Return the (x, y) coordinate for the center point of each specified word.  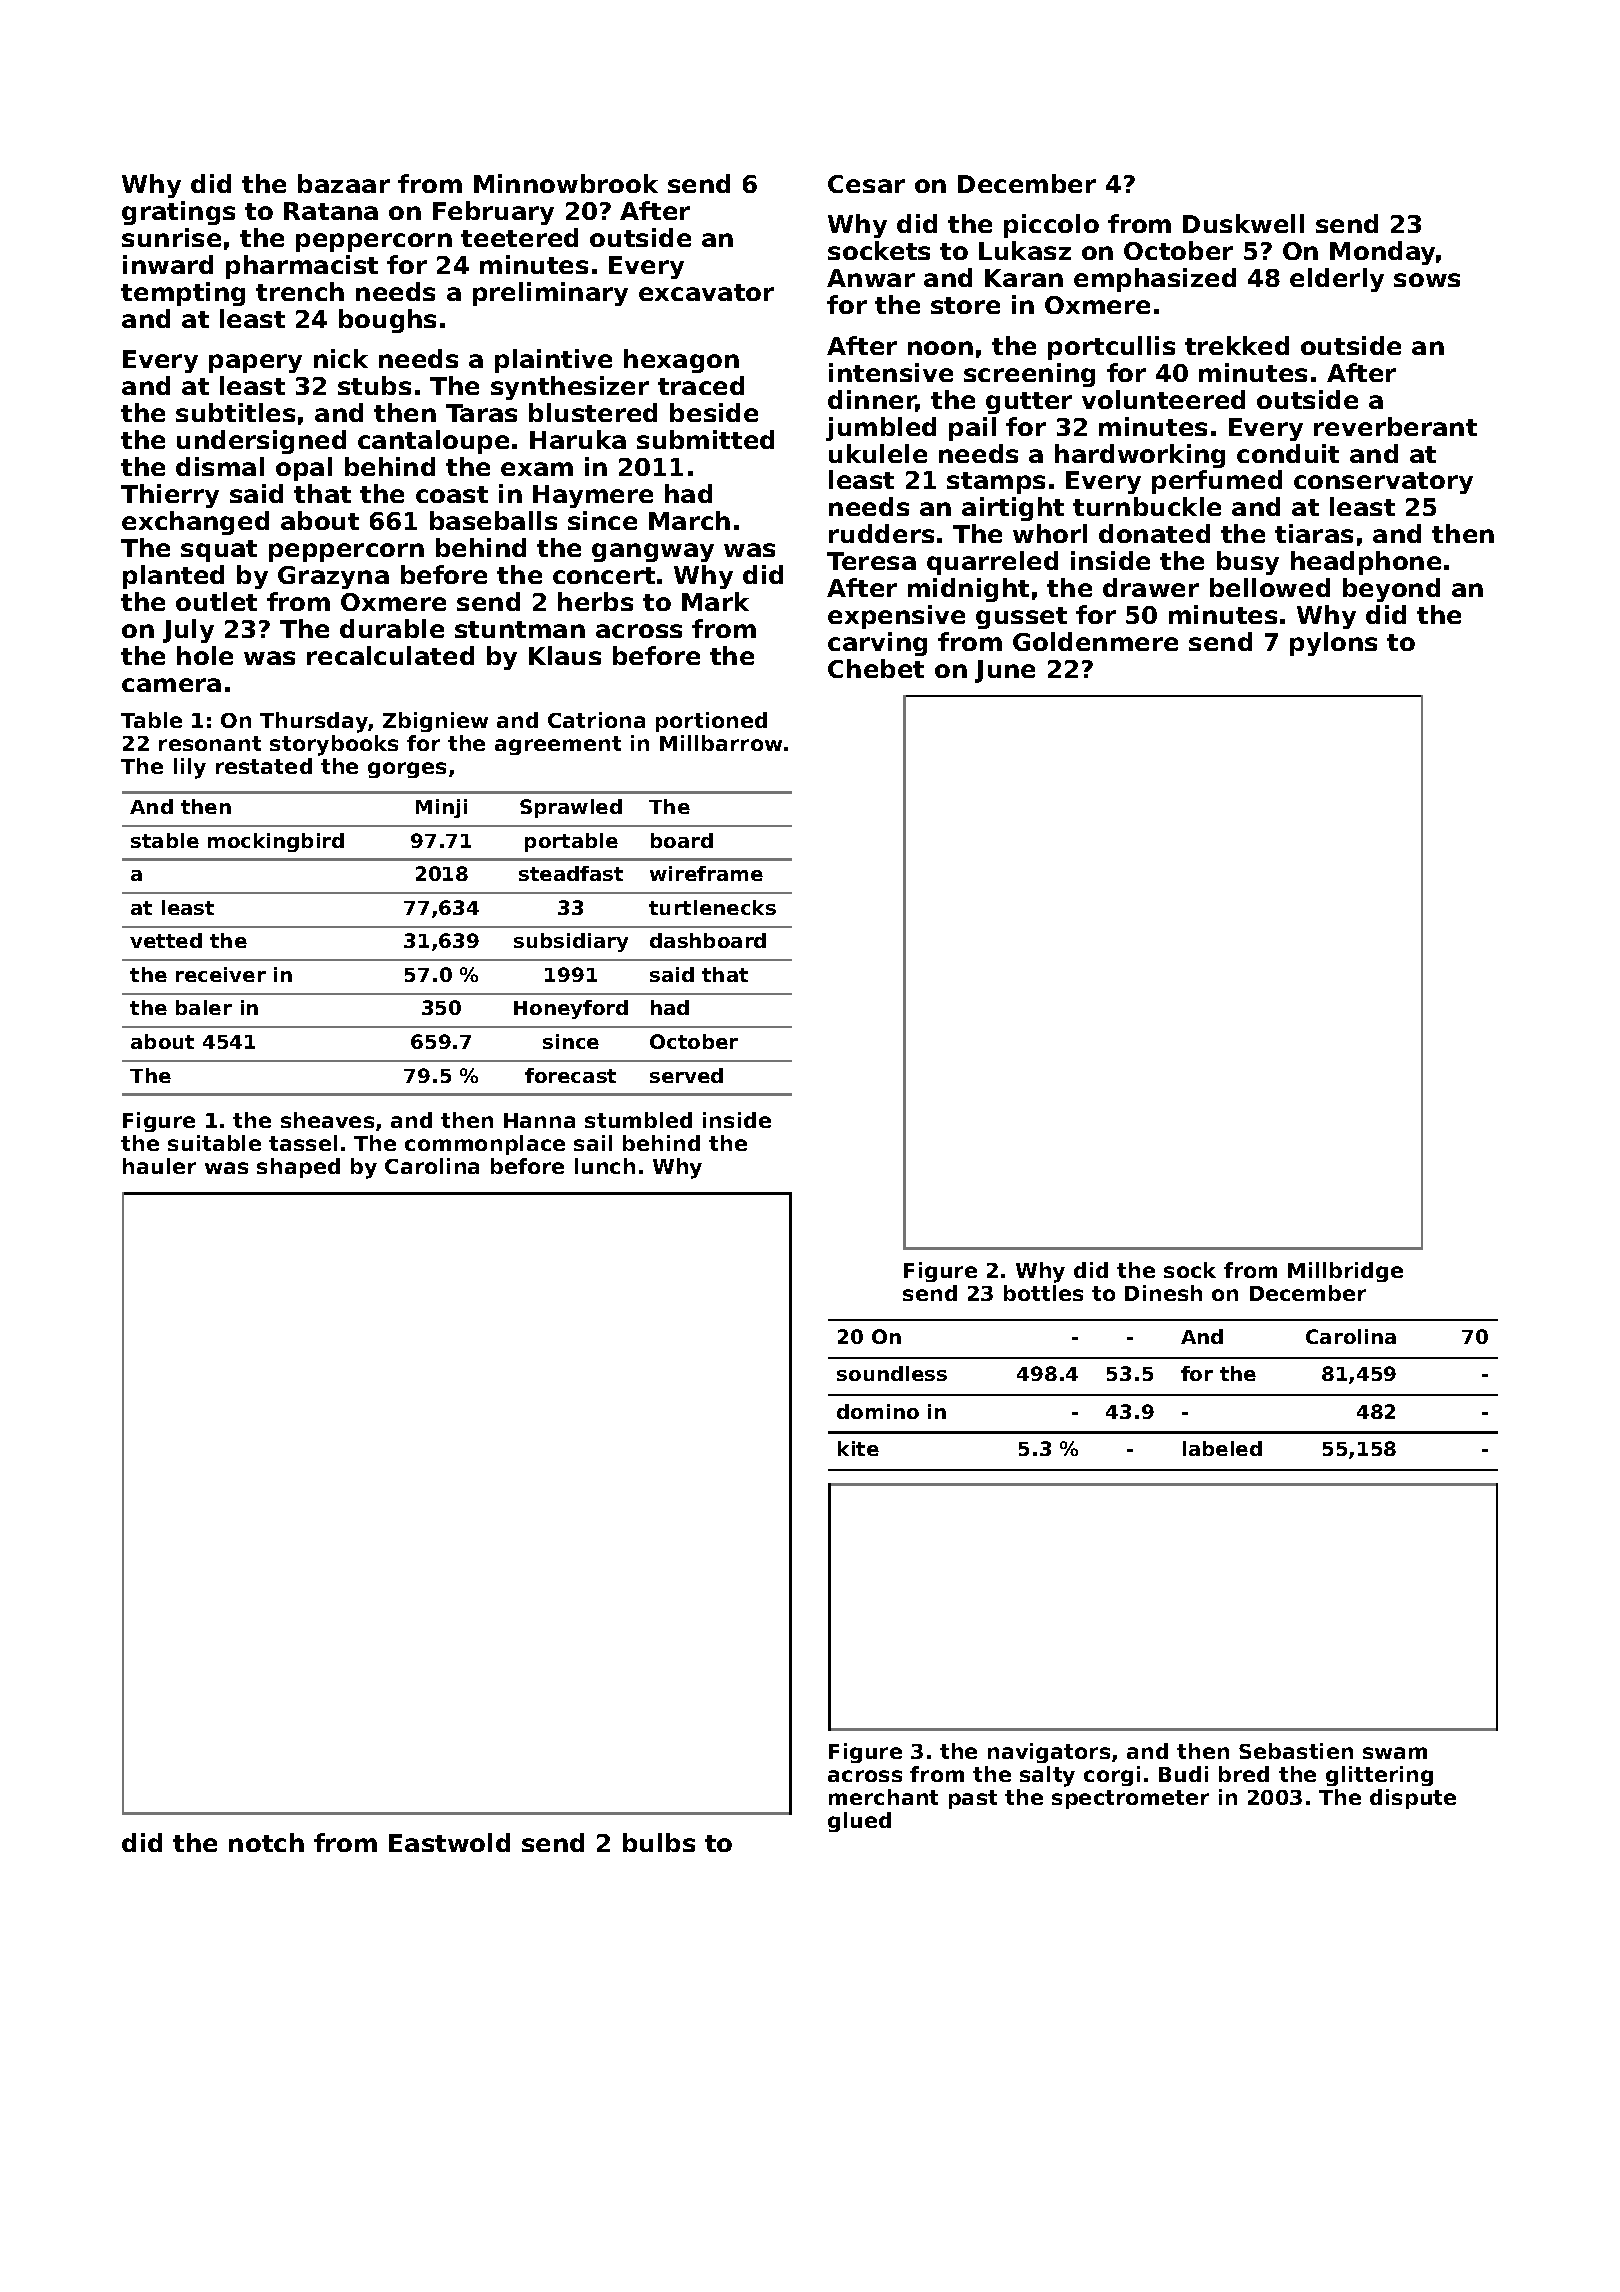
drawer (1151, 587)
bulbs (659, 1842)
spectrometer (1130, 1799)
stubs (374, 385)
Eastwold (449, 1842)
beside (714, 412)
